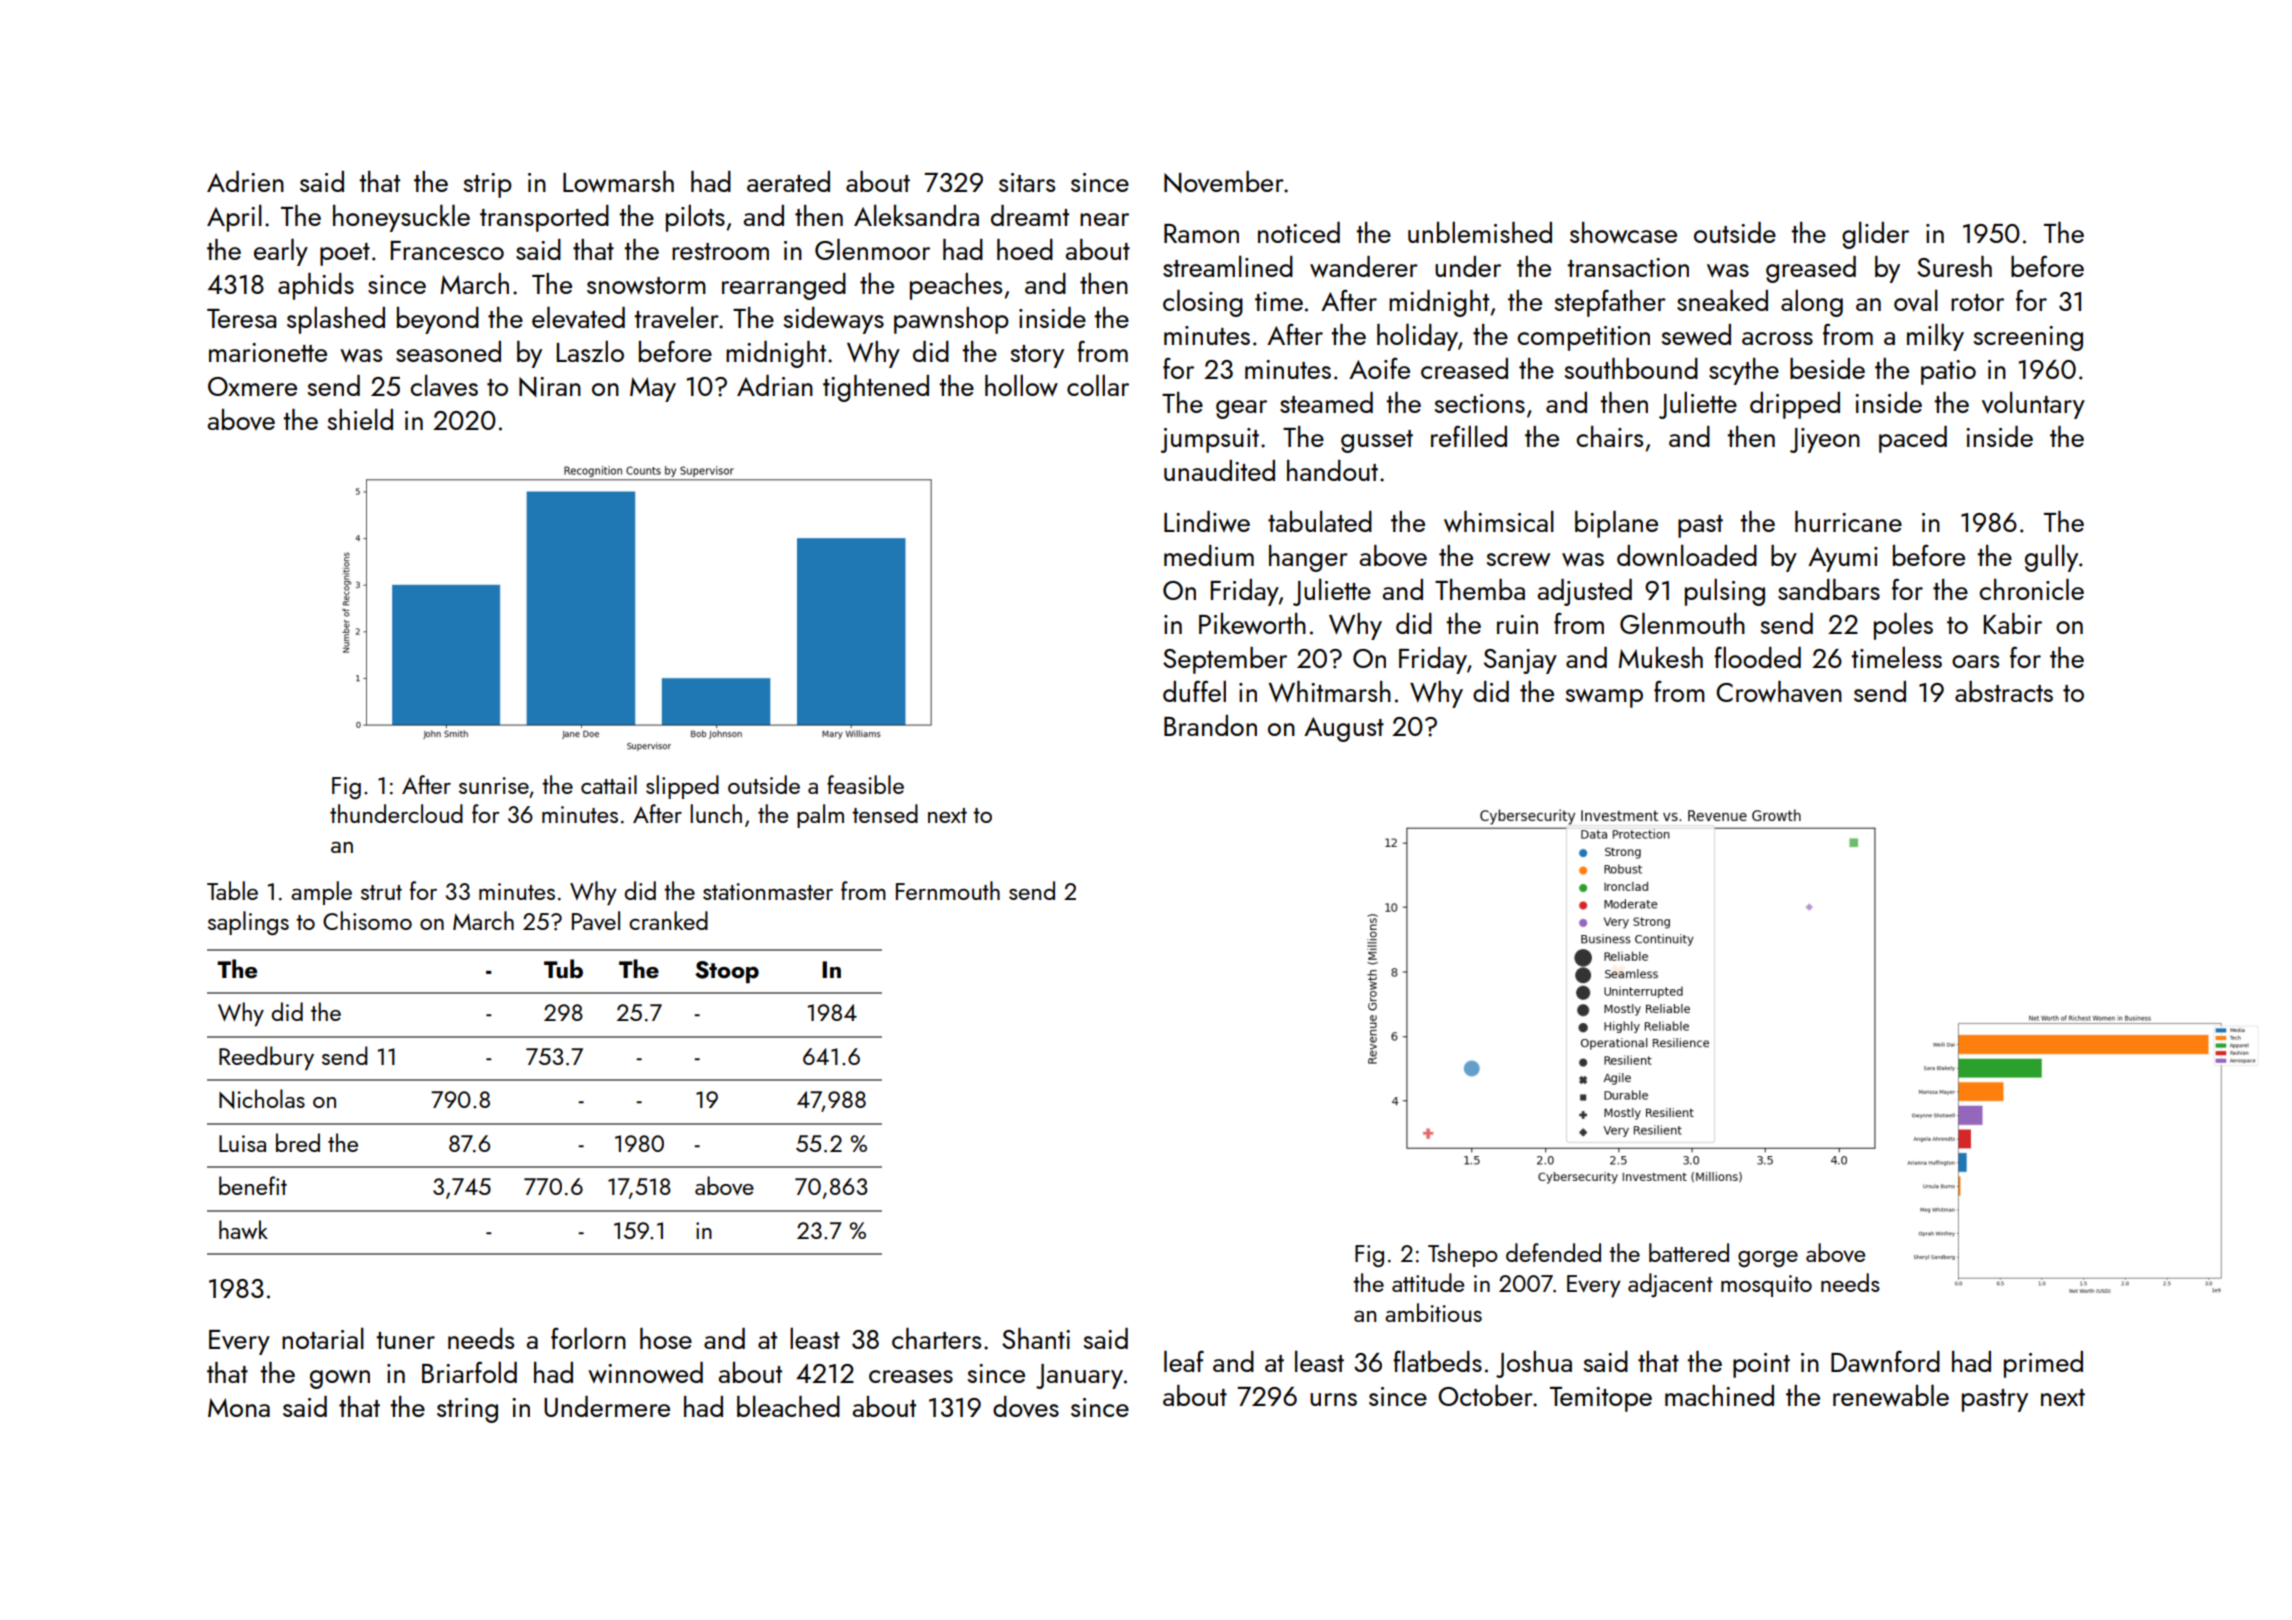 This document has width=2292, height=1620. I want to click on transaction, so click(1628, 267).
